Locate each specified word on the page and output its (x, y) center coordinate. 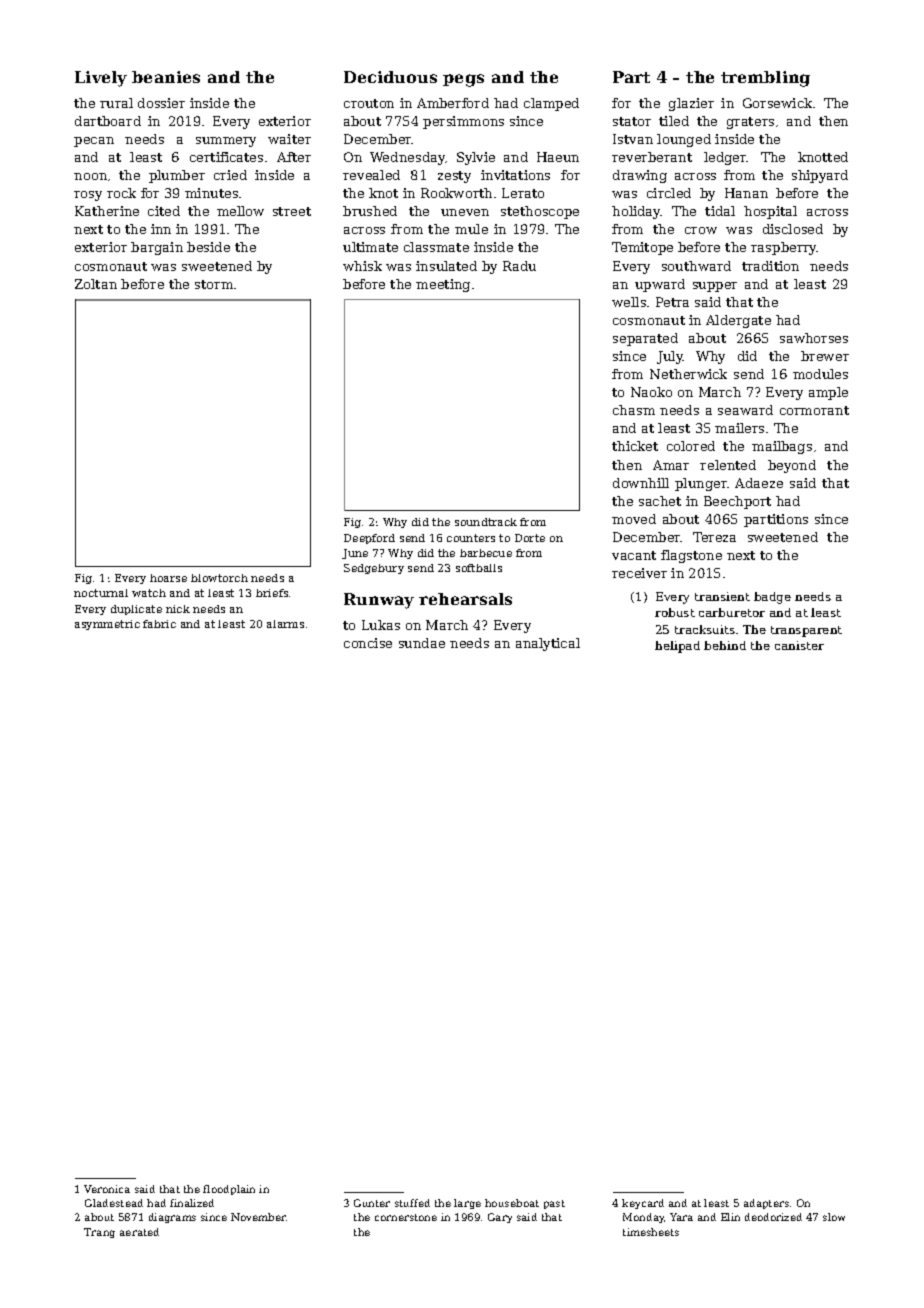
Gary (500, 1218)
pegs (463, 80)
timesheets (651, 1232)
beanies (166, 77)
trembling (765, 79)
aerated (139, 1232)
